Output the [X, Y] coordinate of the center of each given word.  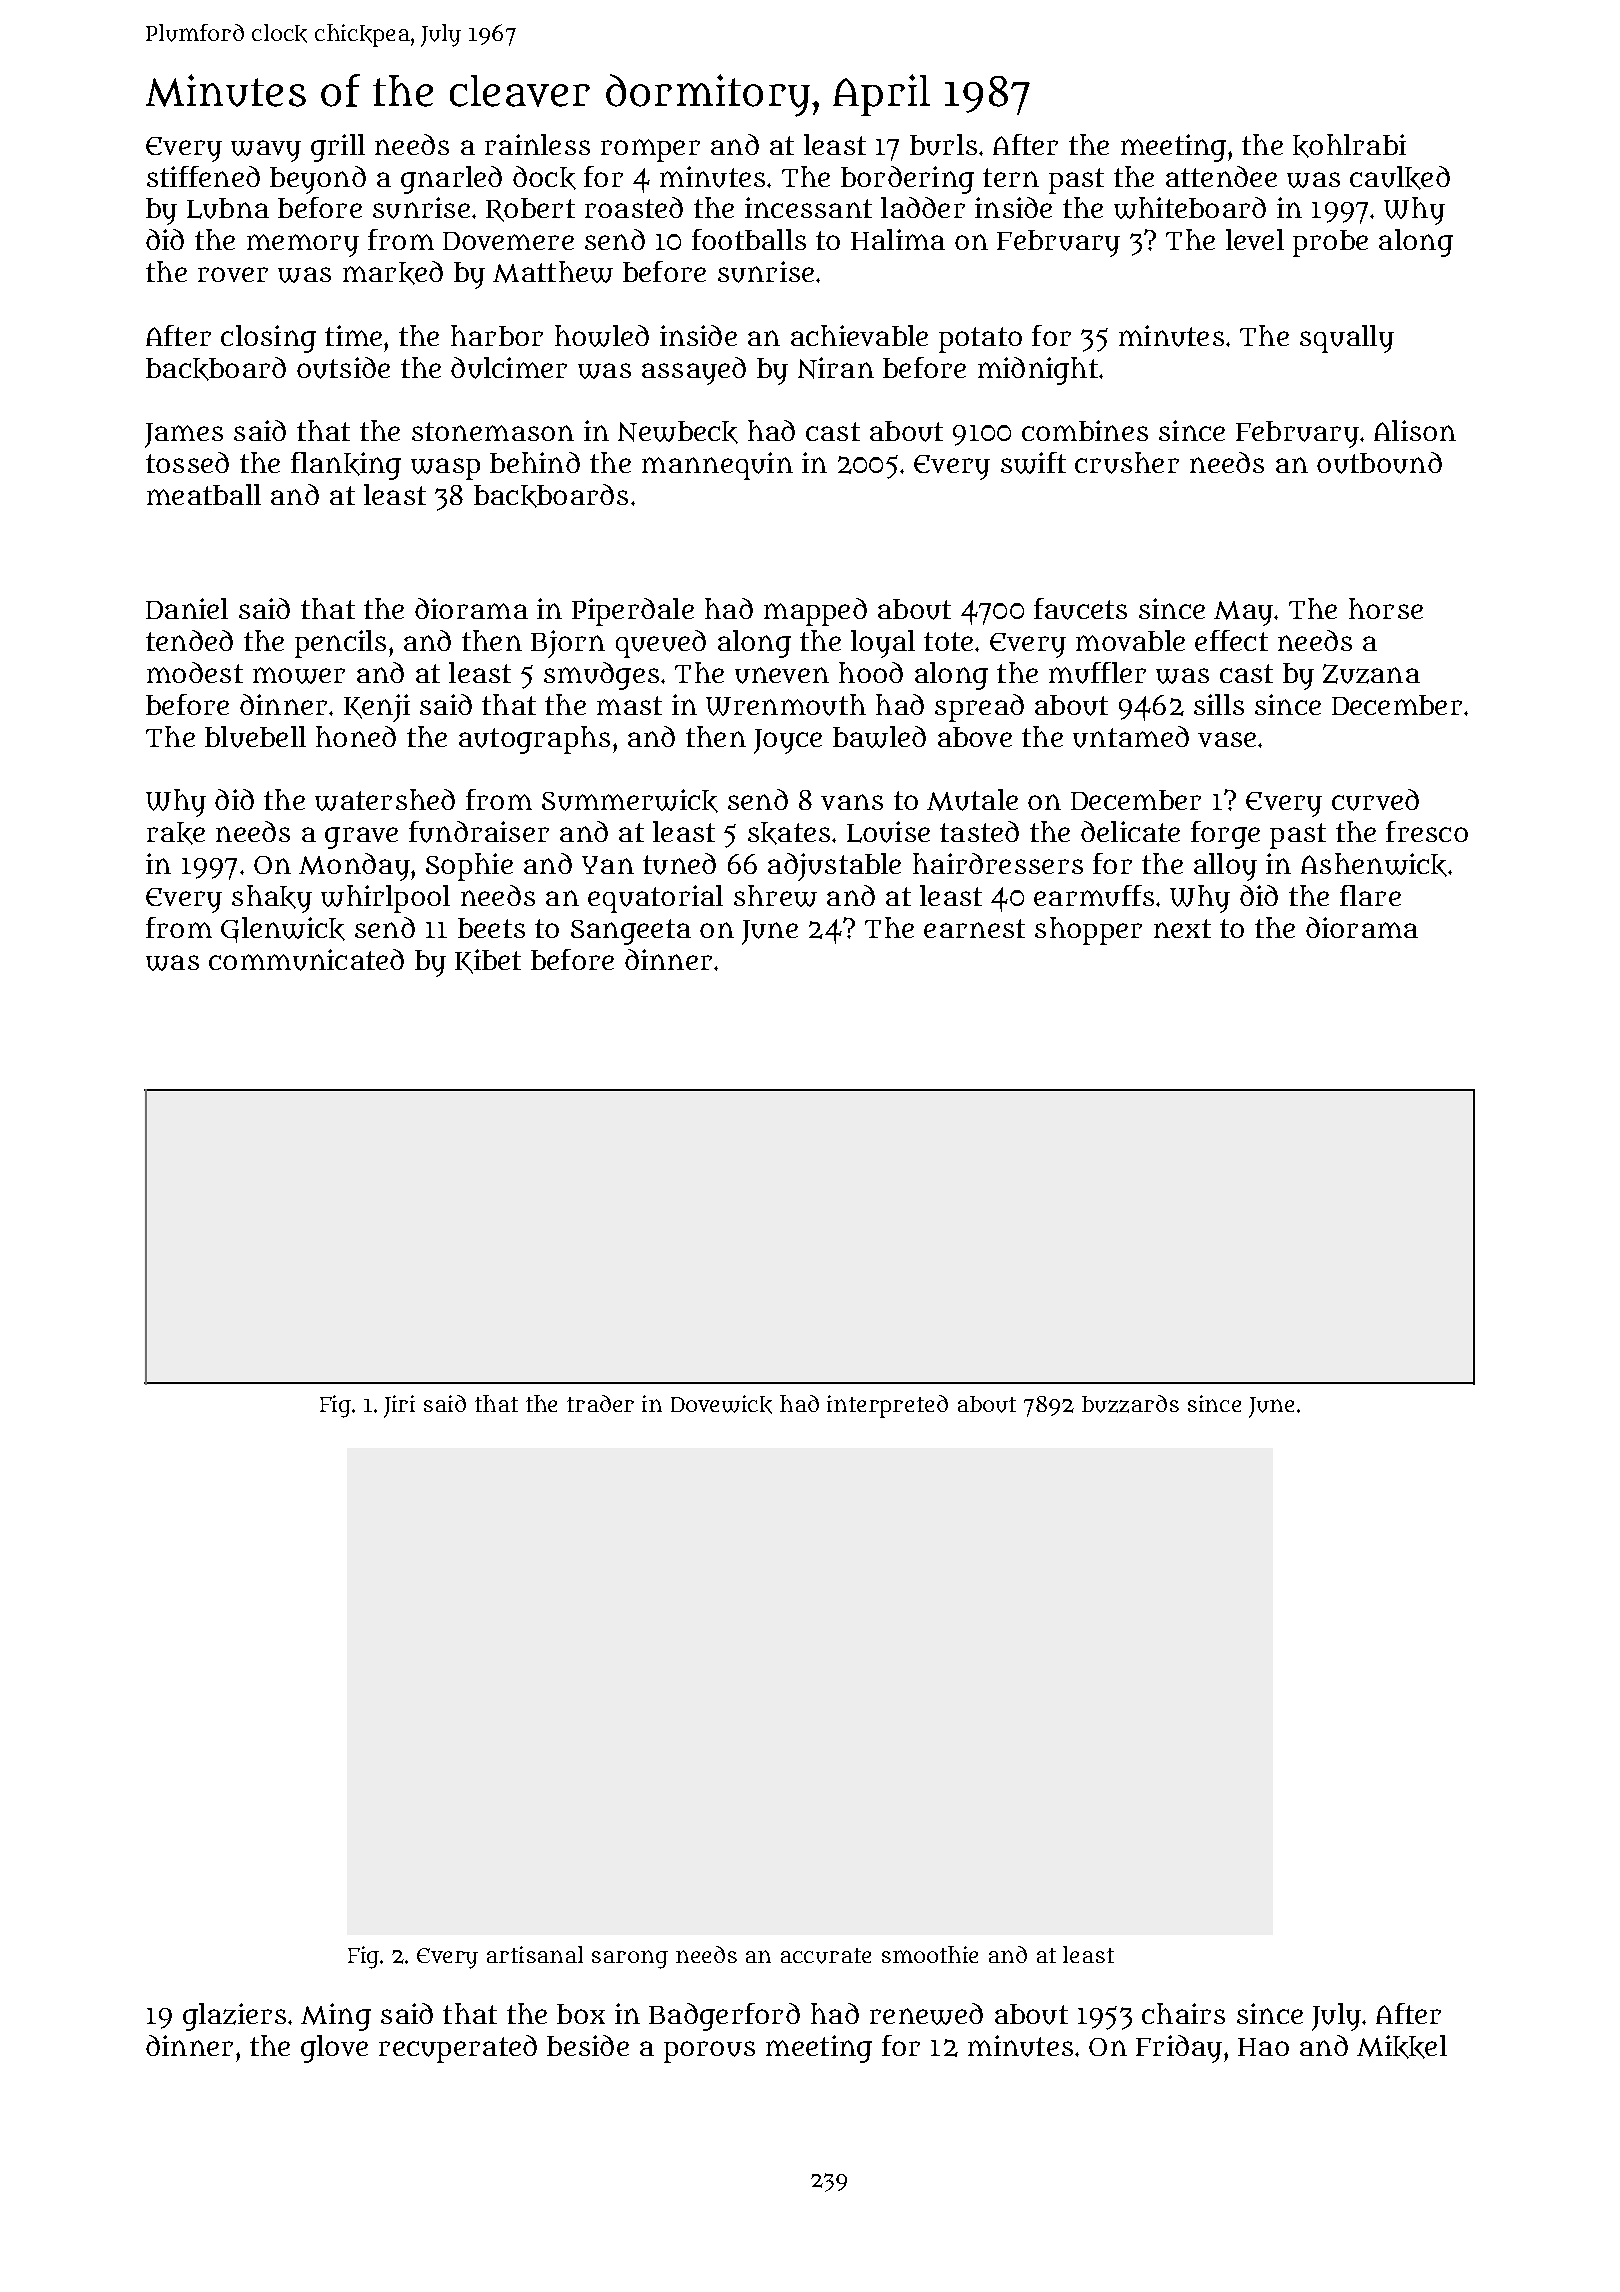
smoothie [930, 1954]
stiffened [203, 176]
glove [334, 2049]
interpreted [887, 1406]
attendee [1221, 176]
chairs [1183, 2013]
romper [650, 150]
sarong [630, 1959]
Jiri [399, 1406]
